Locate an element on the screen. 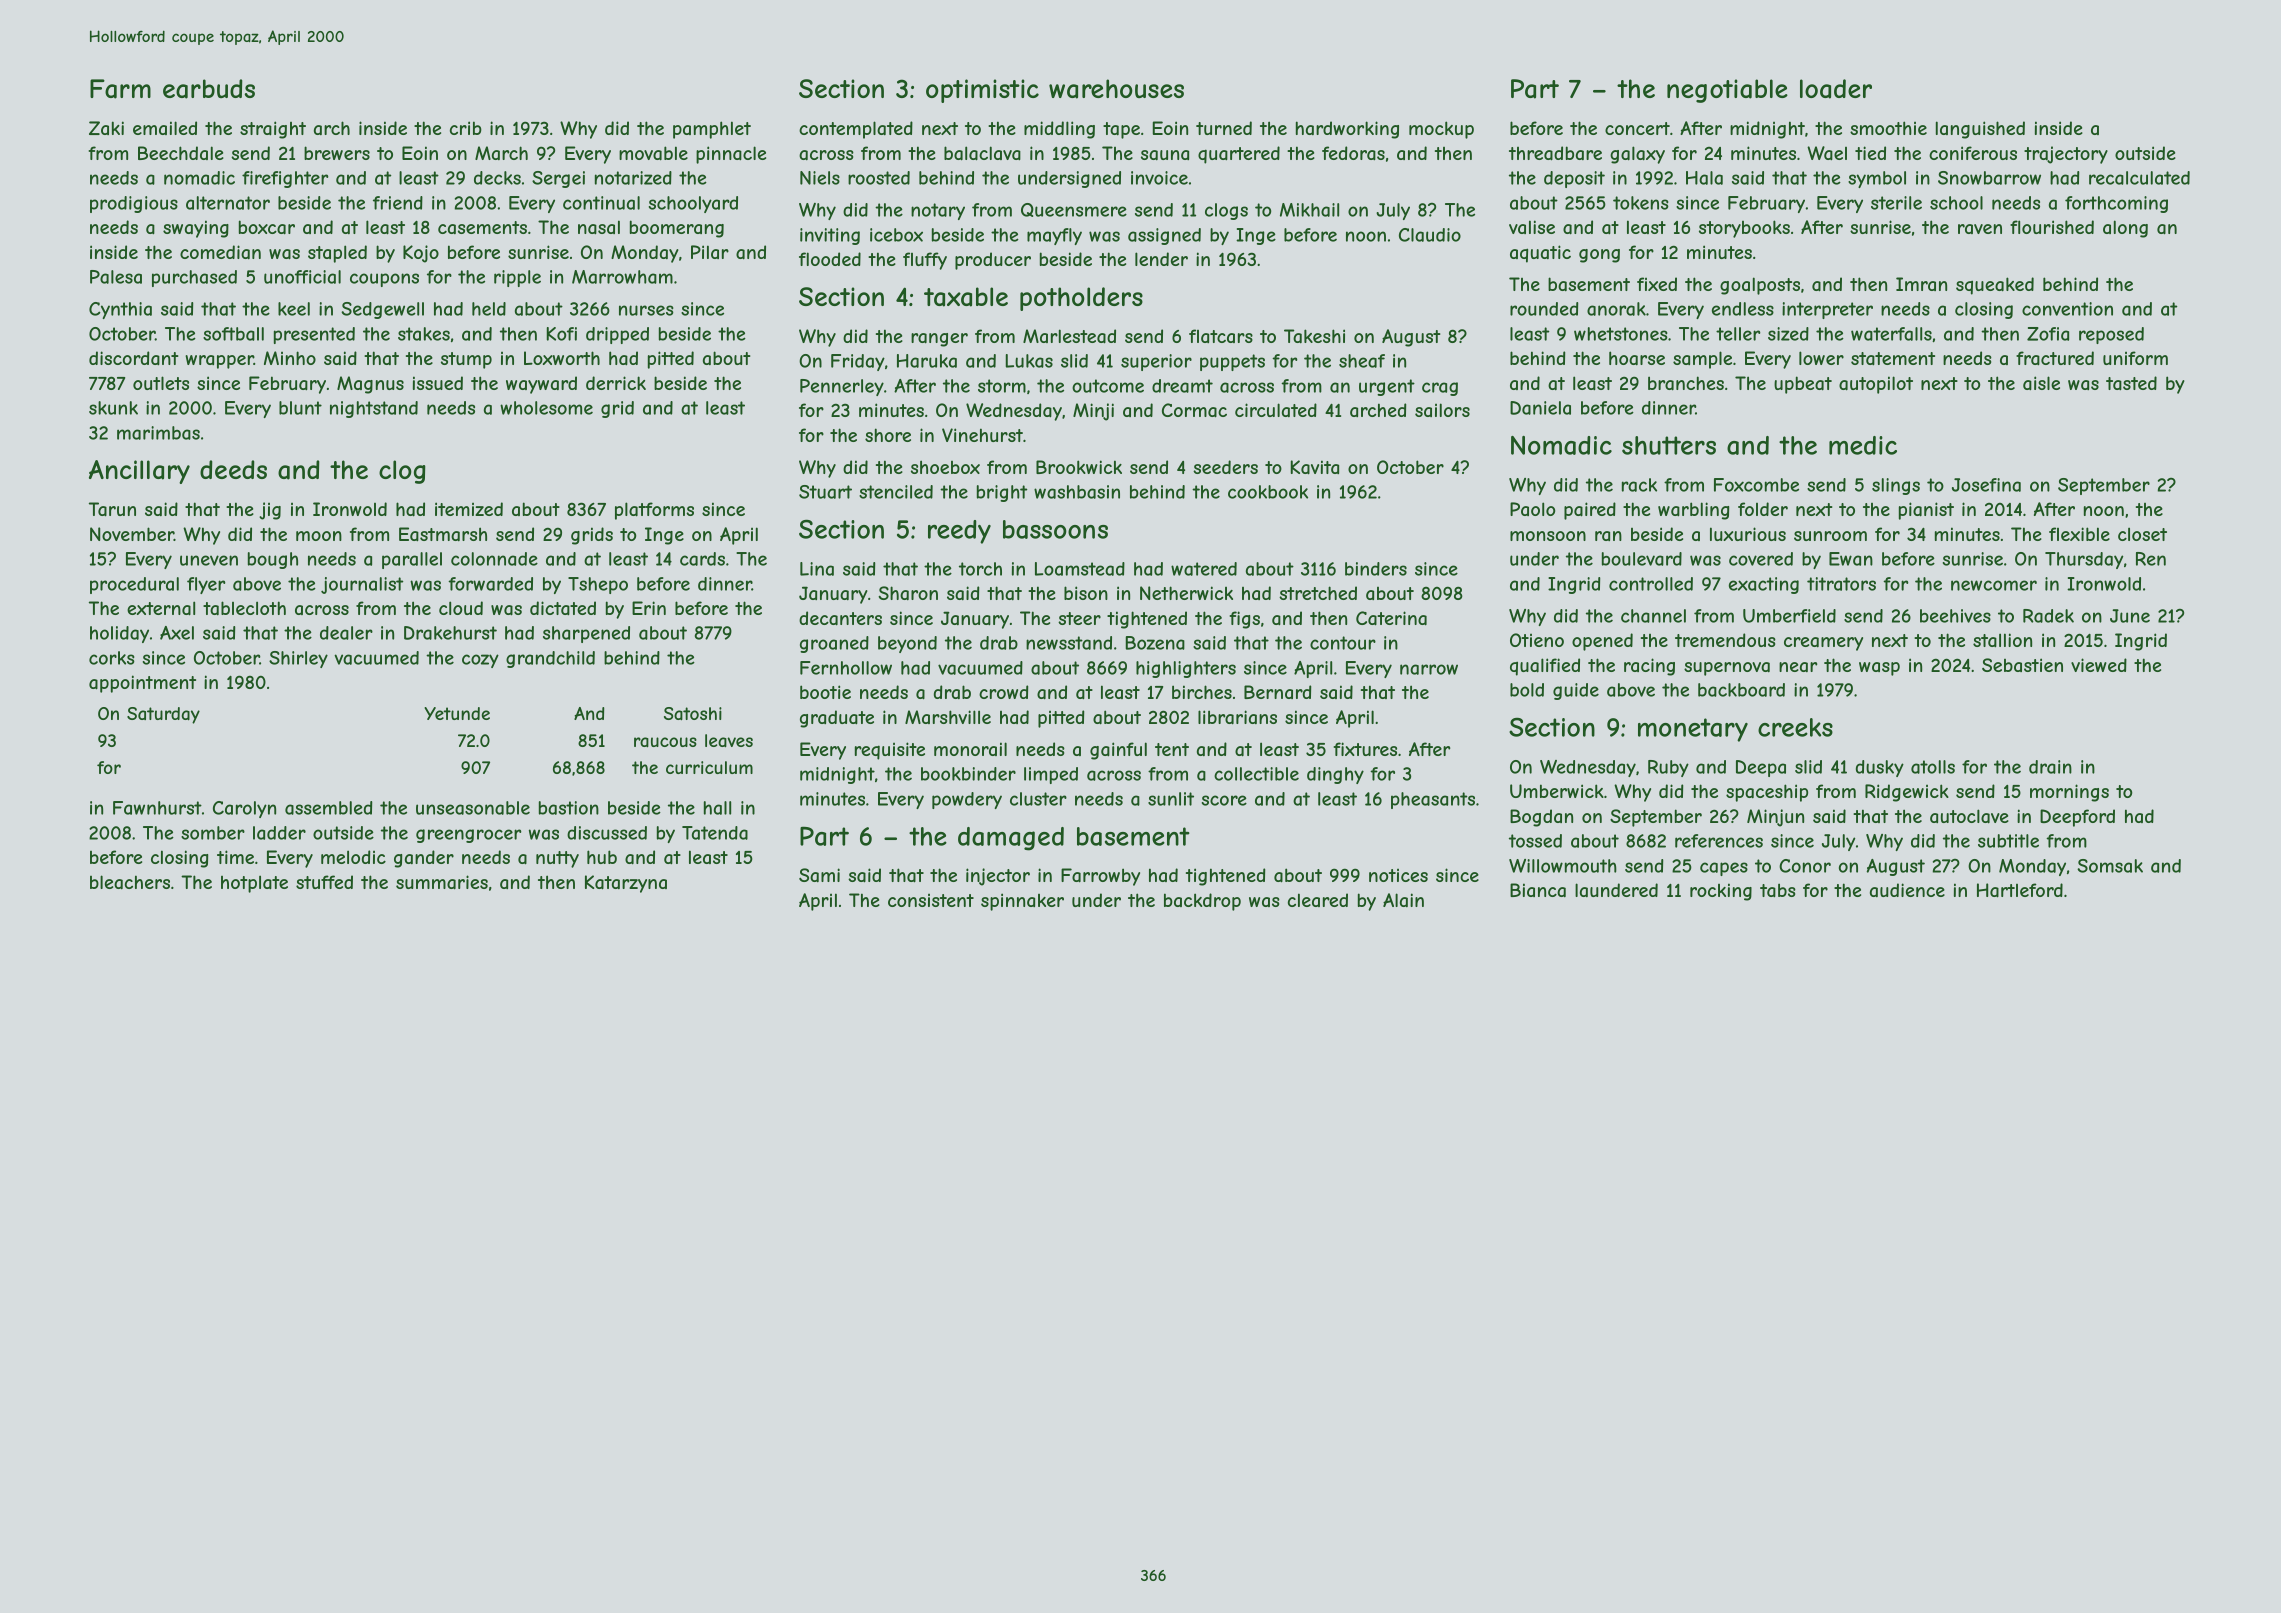  warehouses is located at coordinates (1116, 89).
